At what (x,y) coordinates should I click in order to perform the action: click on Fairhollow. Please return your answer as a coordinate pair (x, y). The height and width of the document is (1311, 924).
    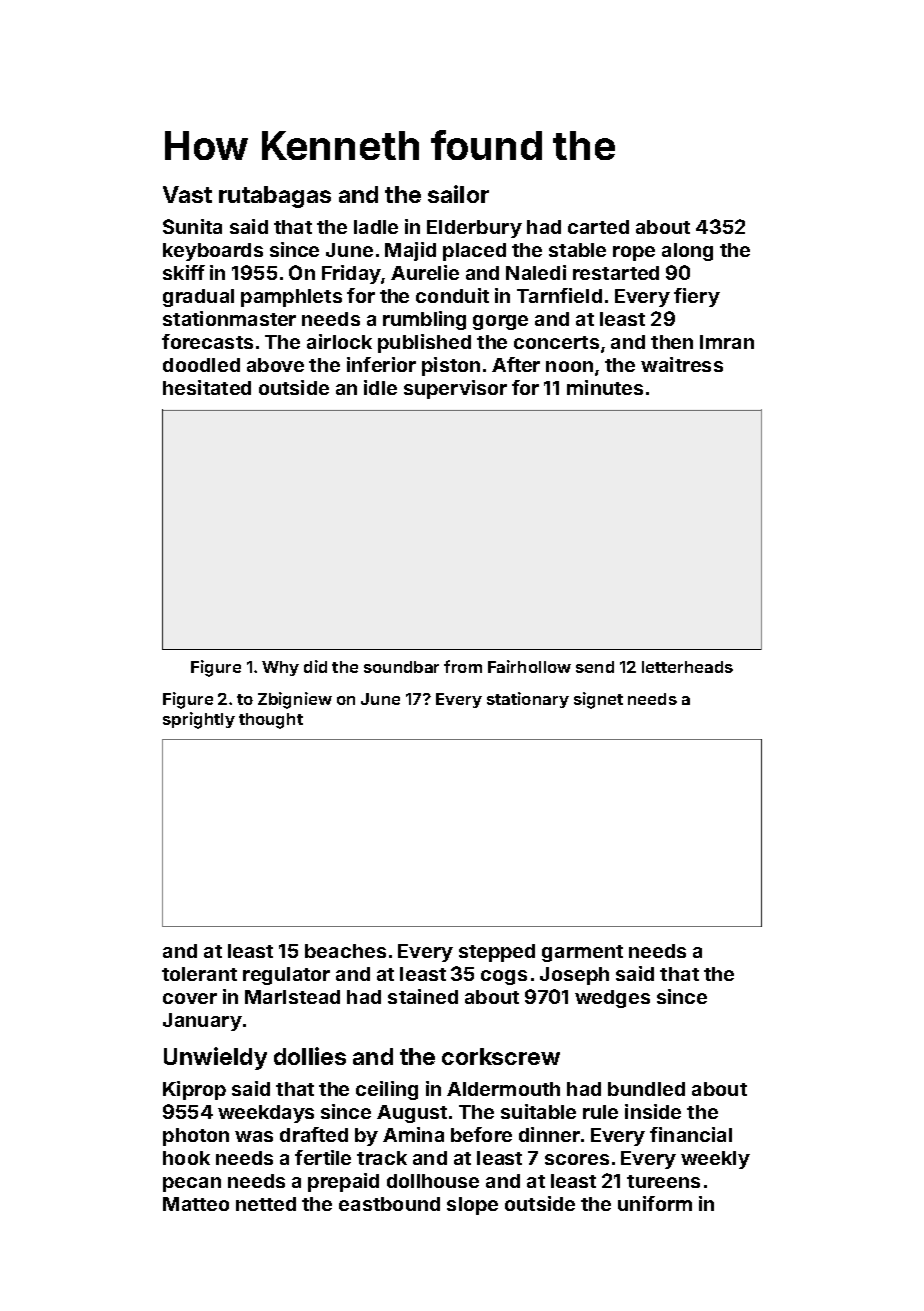
    Looking at the image, I should click on (529, 666).
